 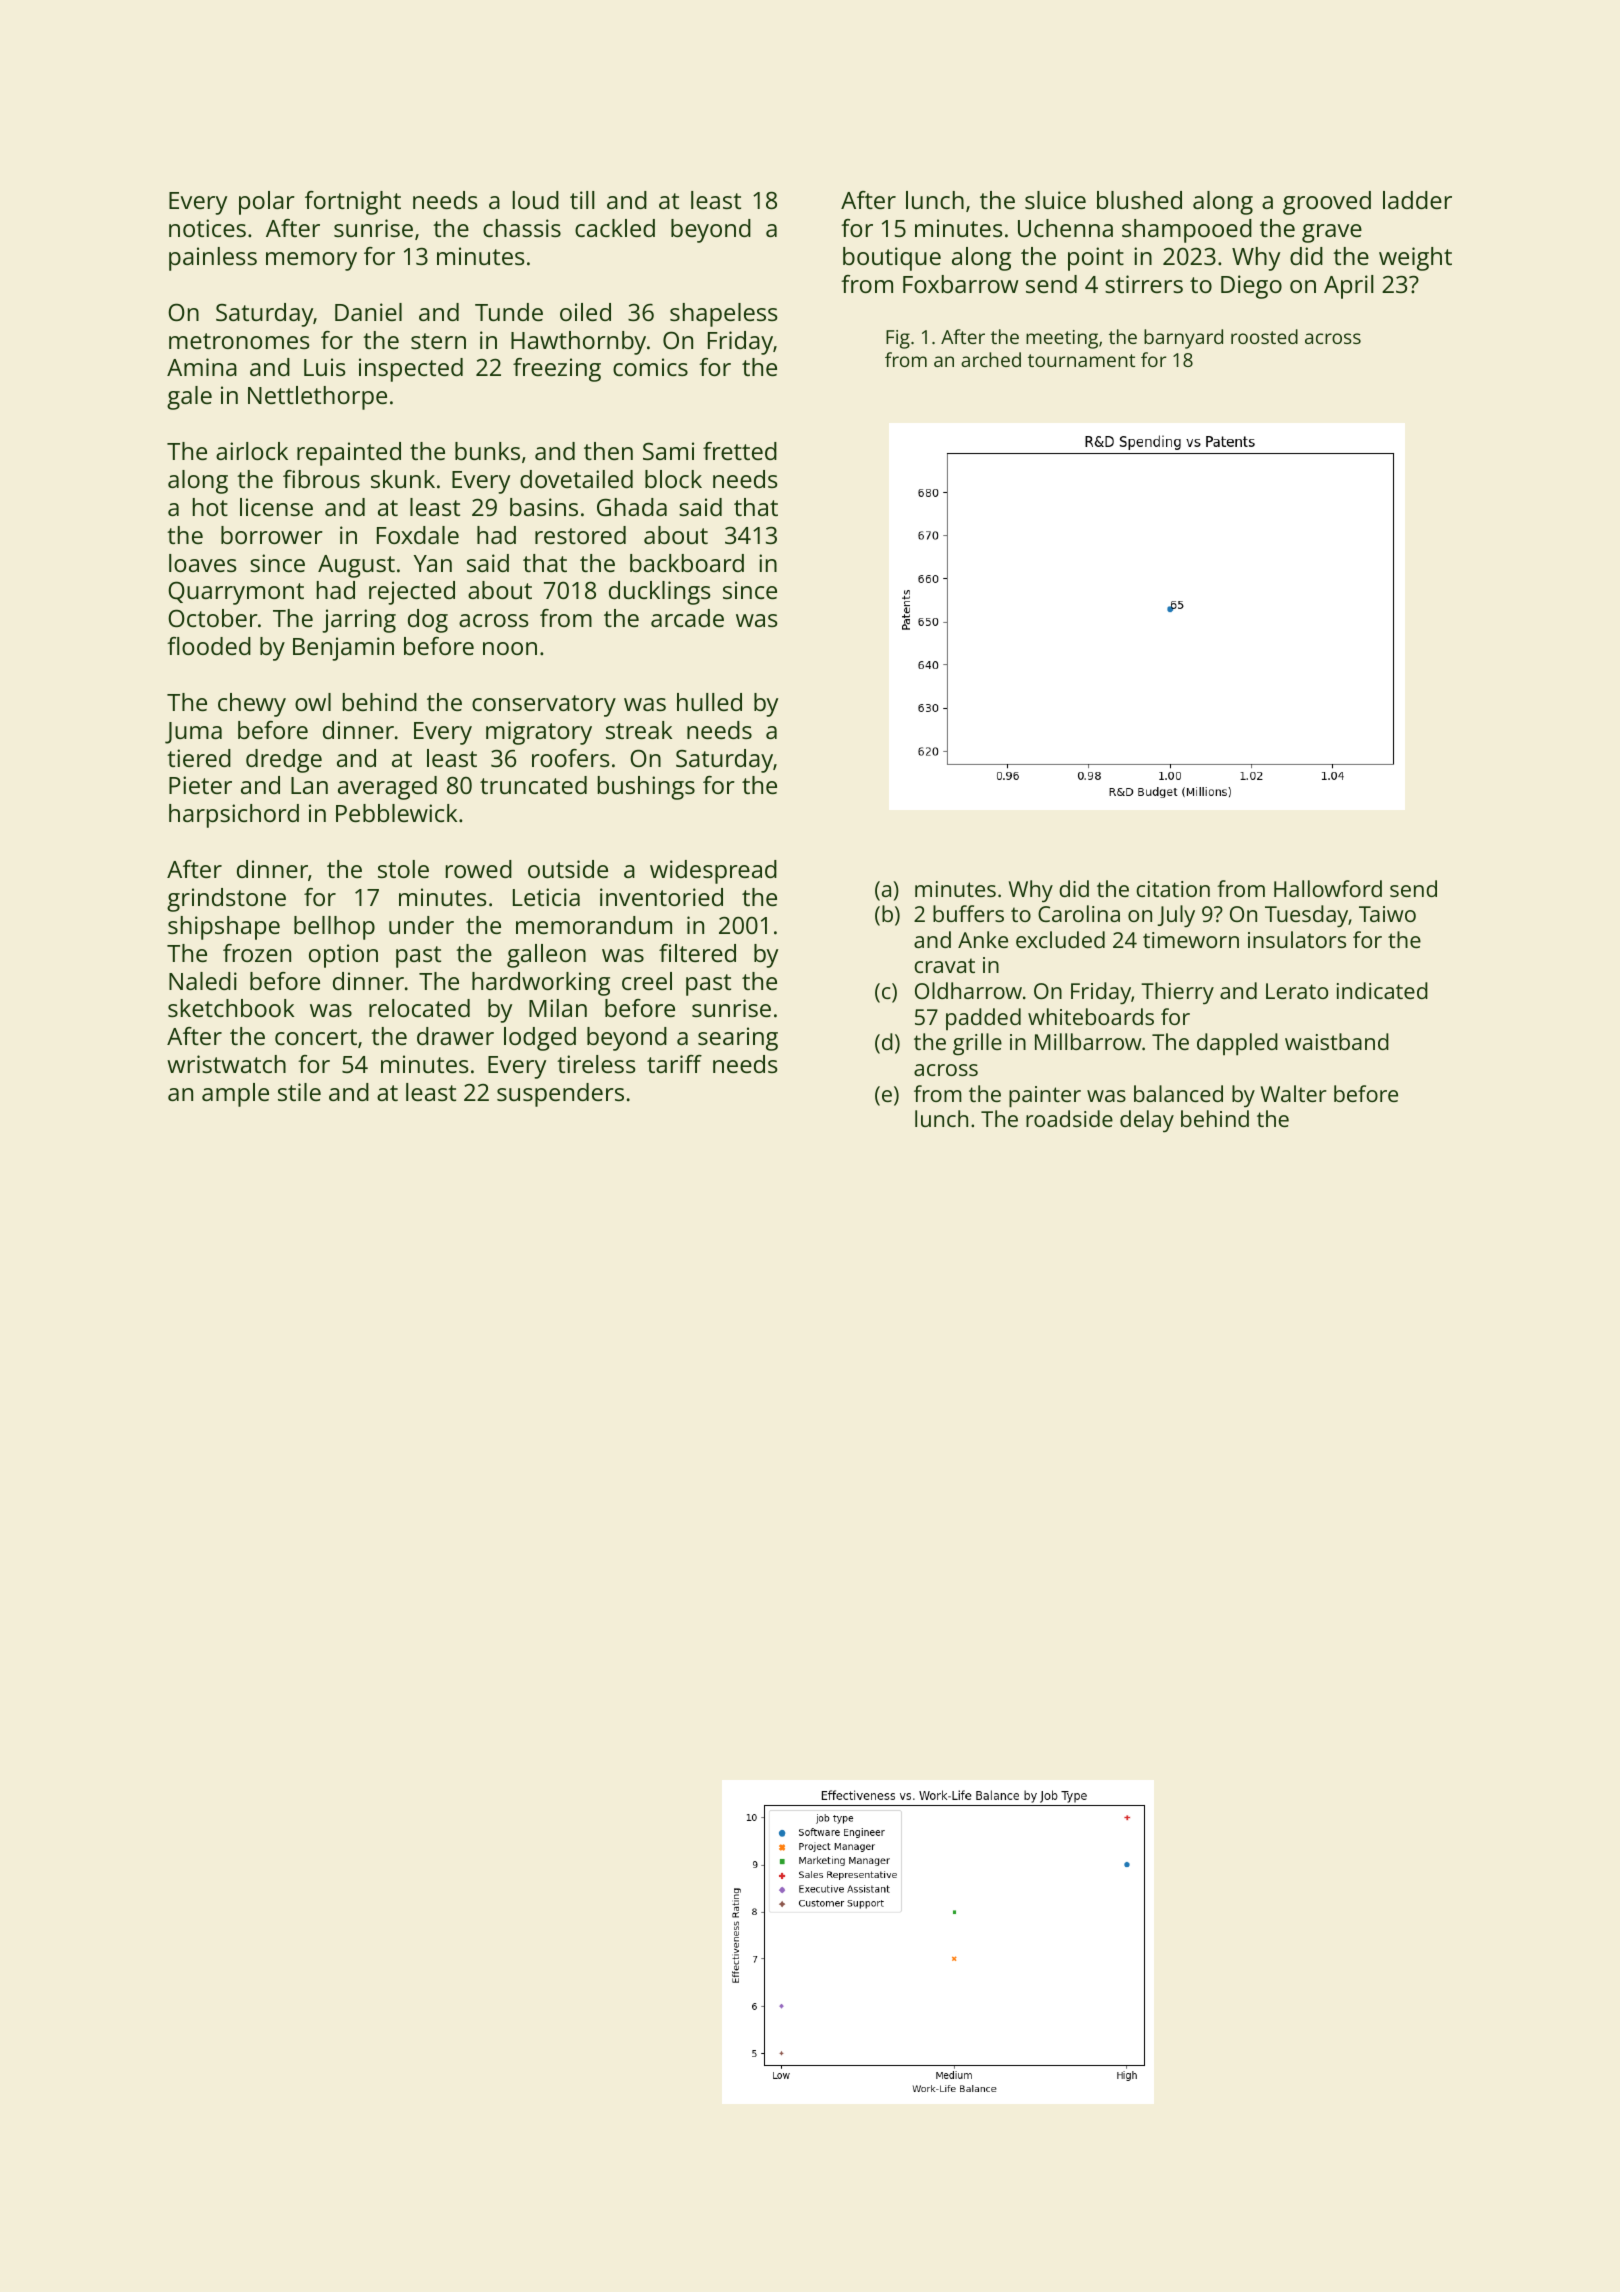 What do you see at coordinates (1191, 940) in the screenshot?
I see `timeworn` at bounding box center [1191, 940].
